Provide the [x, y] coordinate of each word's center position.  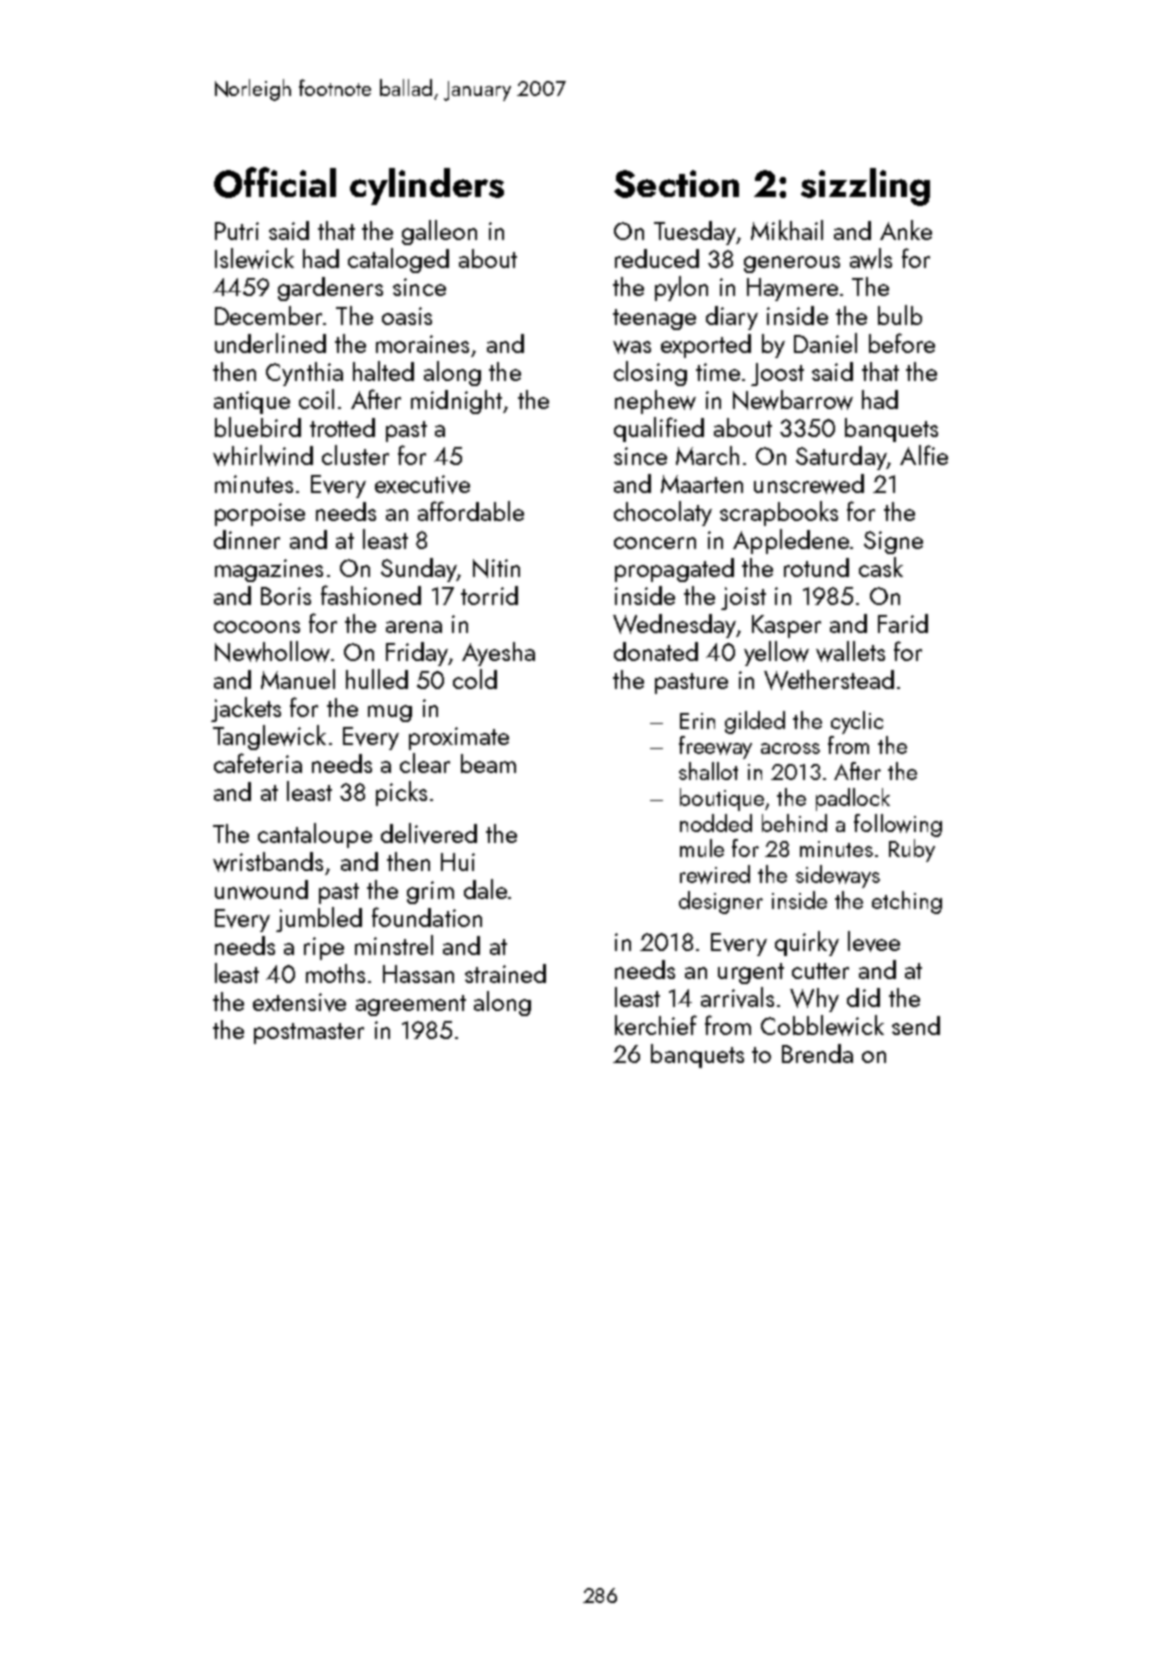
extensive [299, 1002]
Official [275, 182]
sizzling [865, 187]
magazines [269, 570]
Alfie [924, 455]
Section [676, 184]
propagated [674, 570]
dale [485, 889]
